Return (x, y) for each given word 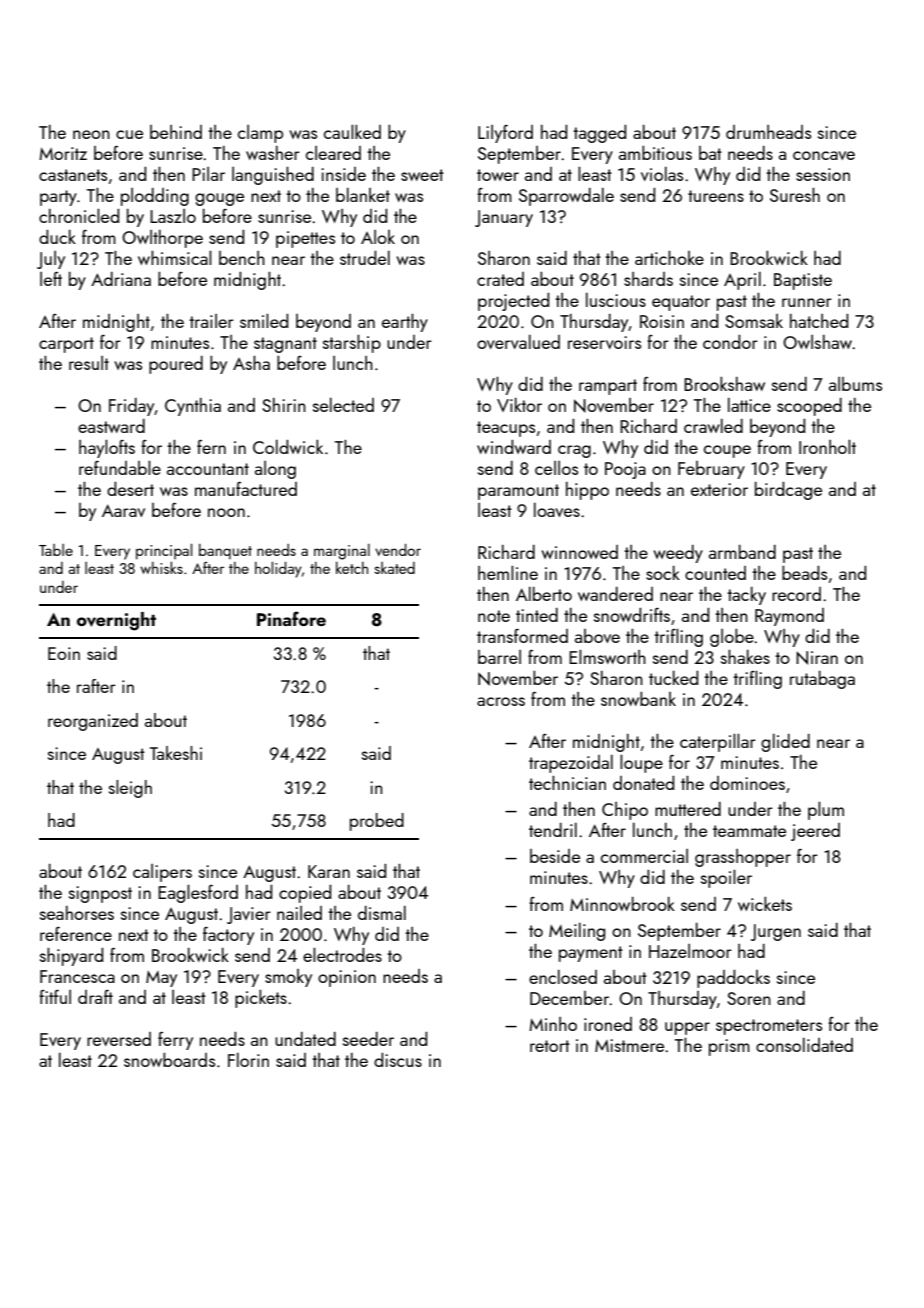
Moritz (63, 153)
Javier (249, 915)
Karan (329, 871)
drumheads (768, 132)
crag (574, 451)
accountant (208, 469)
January (504, 218)
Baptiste (803, 281)
